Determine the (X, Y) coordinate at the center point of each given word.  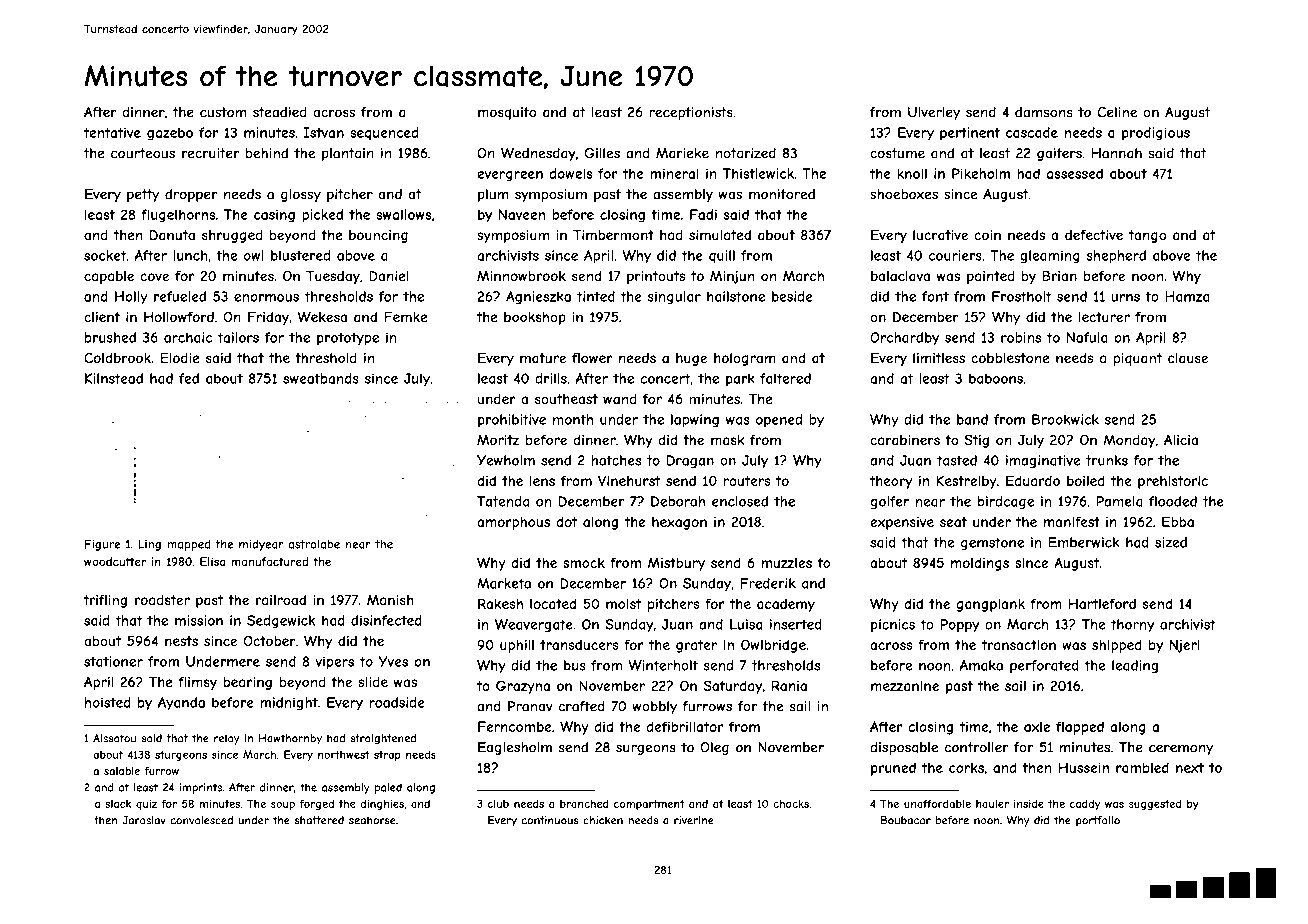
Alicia (1181, 439)
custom (223, 112)
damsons (1044, 112)
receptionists (691, 113)
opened (779, 421)
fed (189, 378)
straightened (383, 739)
